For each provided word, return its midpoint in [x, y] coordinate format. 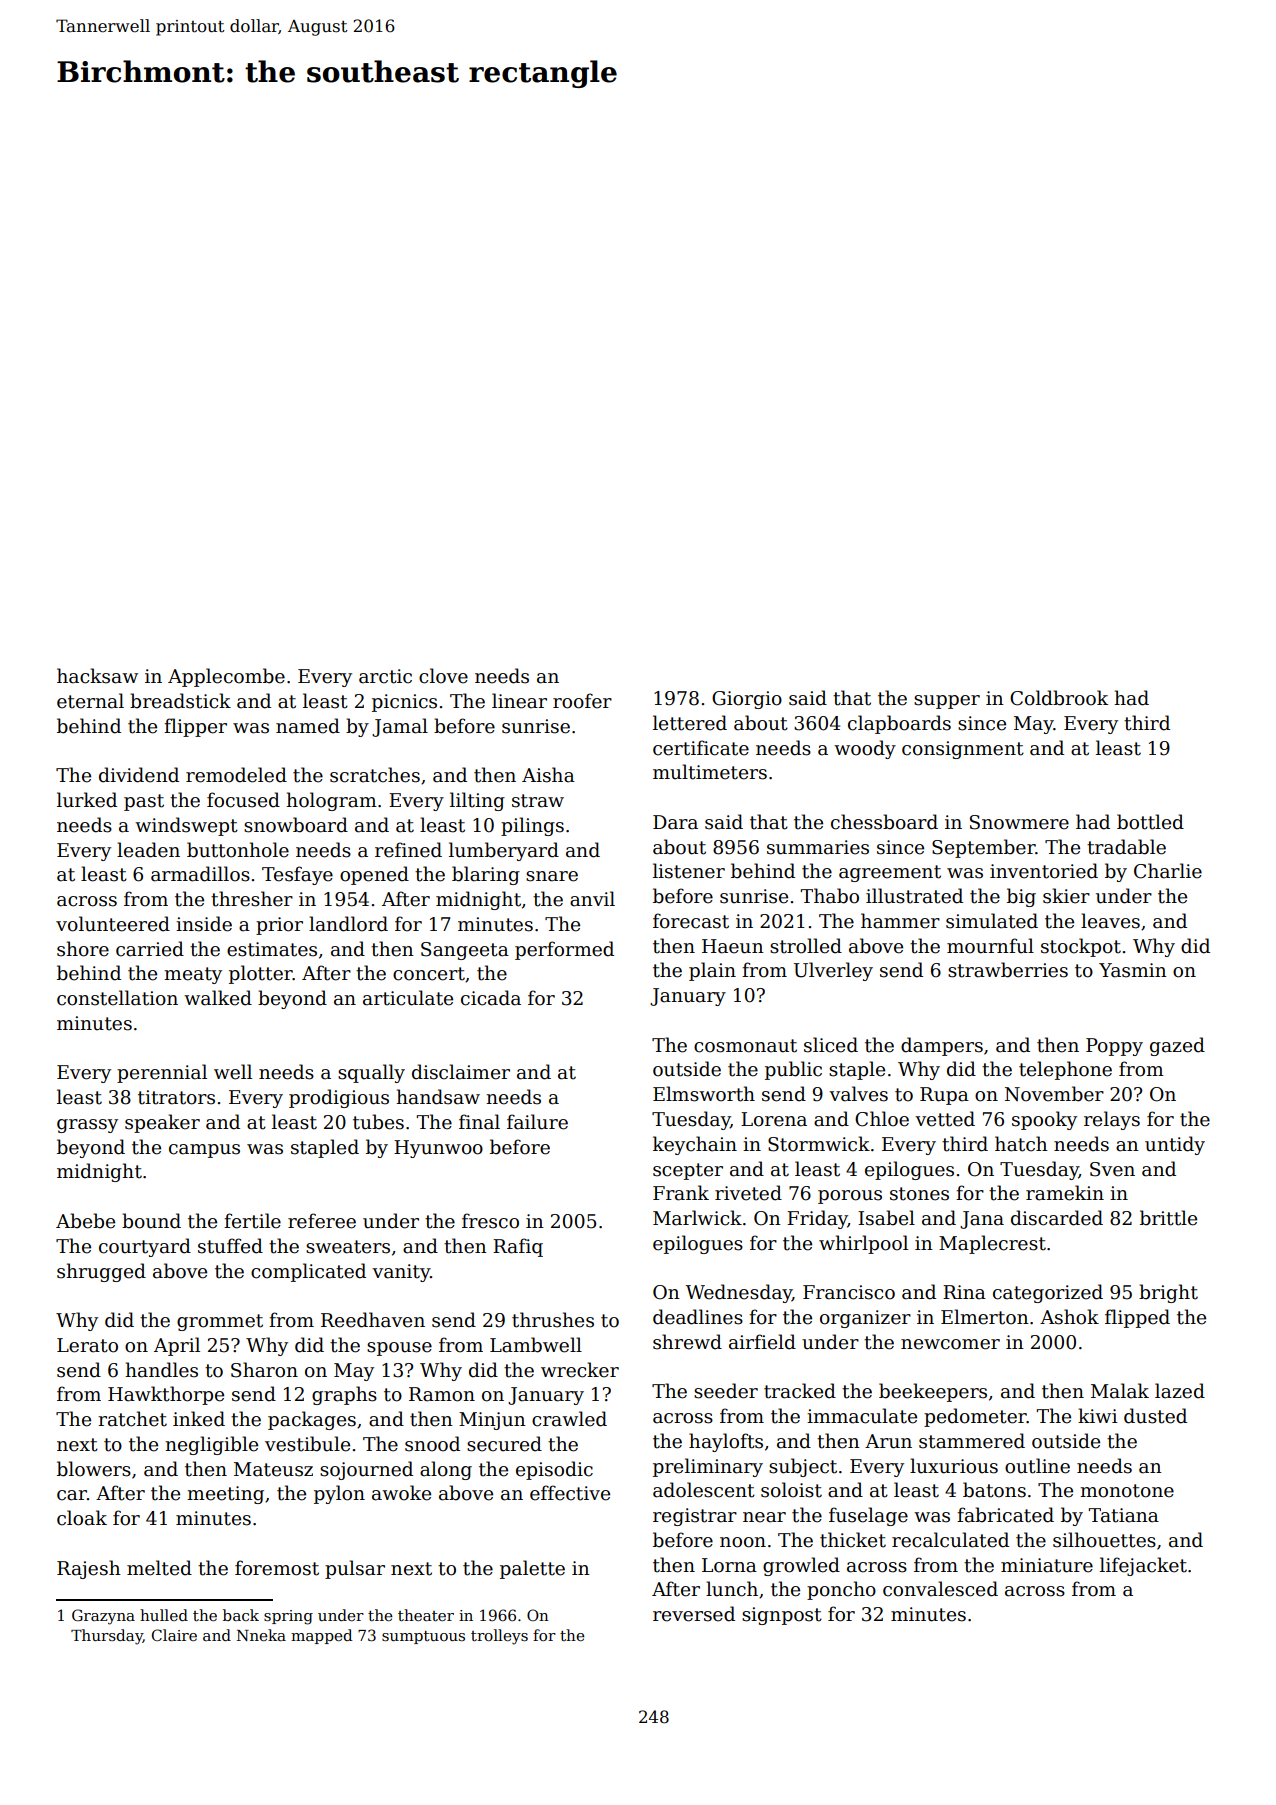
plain [712, 971]
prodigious [339, 1098]
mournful [990, 946]
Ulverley [833, 971]
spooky [1044, 1120]
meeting [225, 1495]
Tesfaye [297, 875]
